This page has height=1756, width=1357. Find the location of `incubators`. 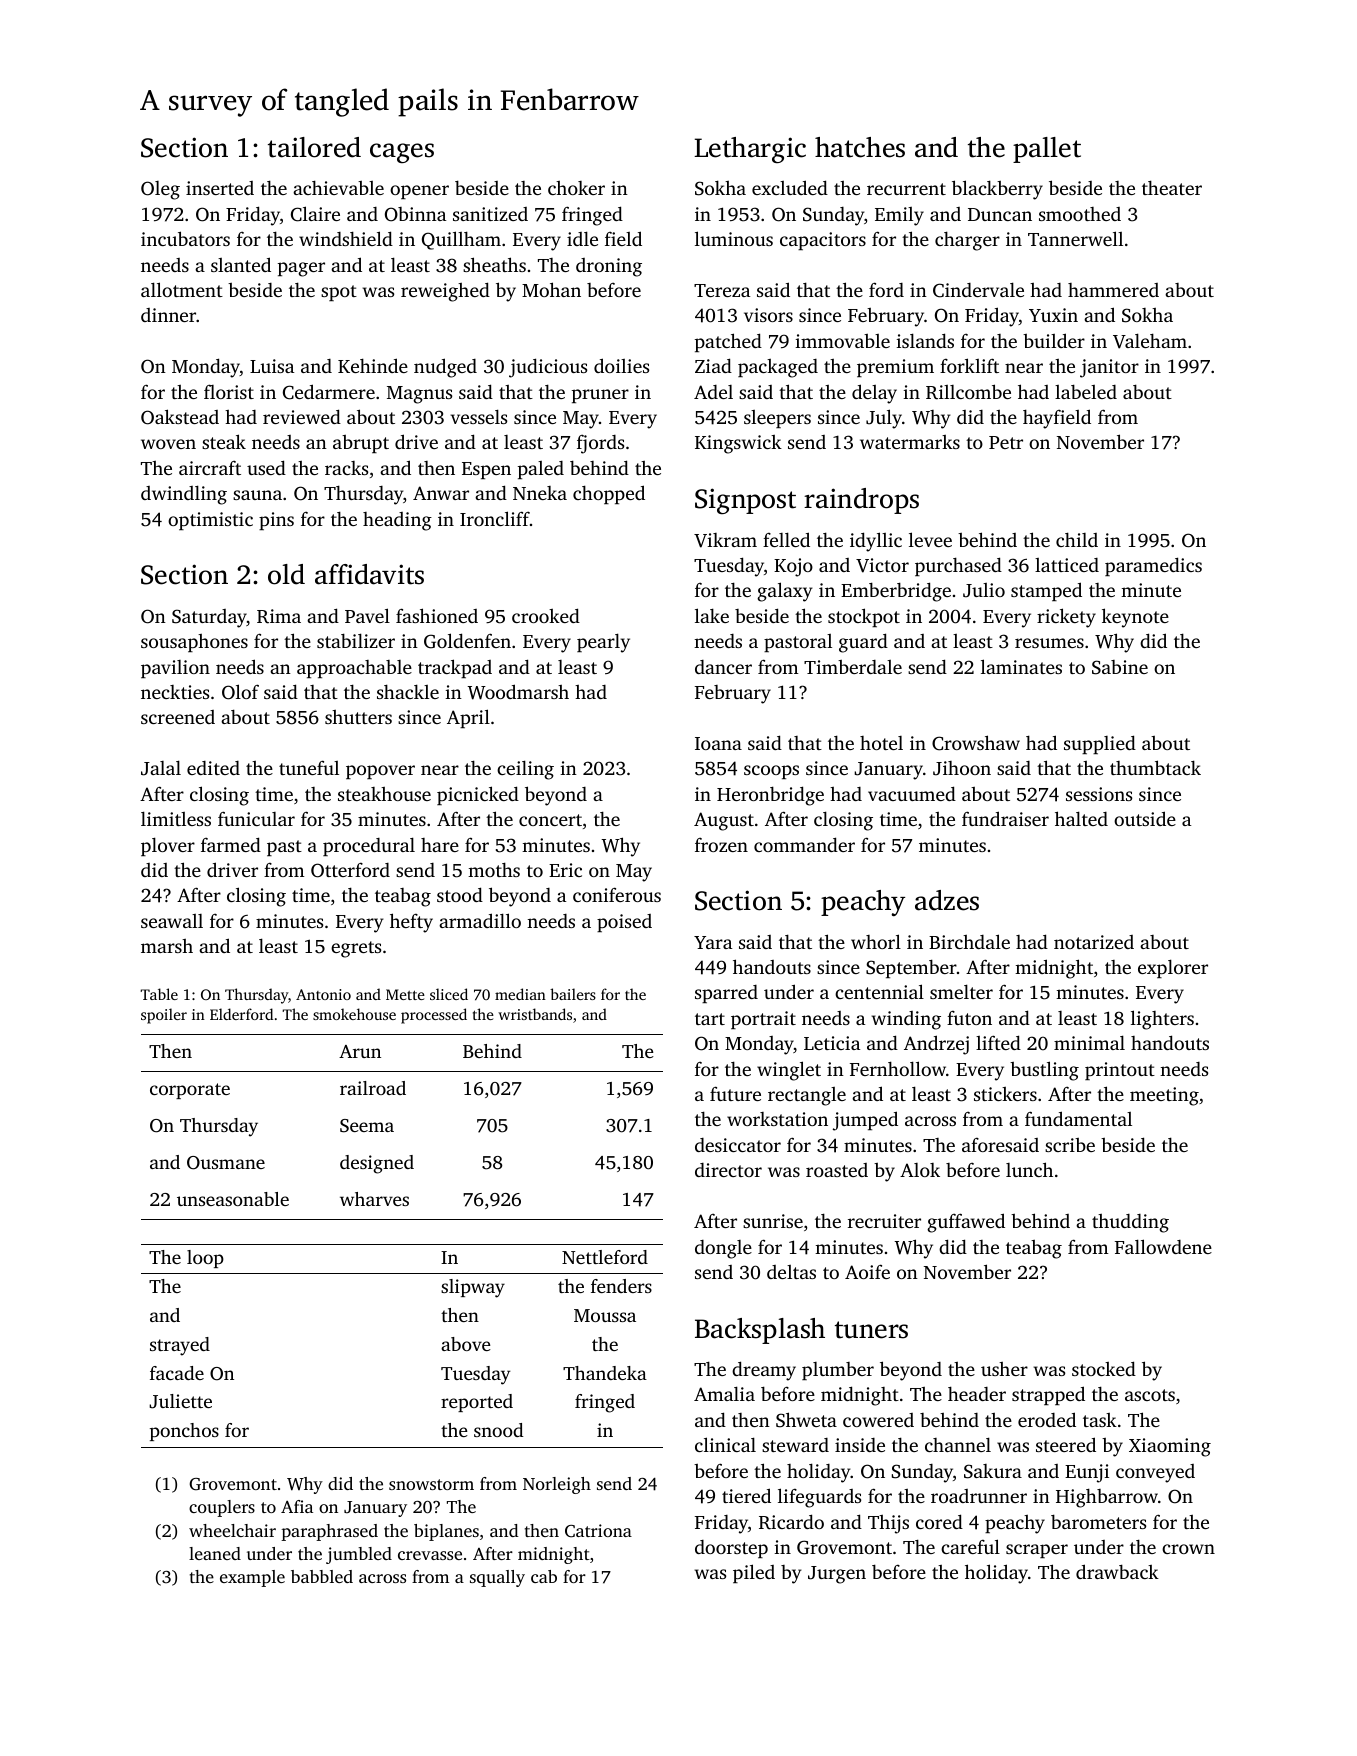

incubators is located at coordinates (185, 238).
